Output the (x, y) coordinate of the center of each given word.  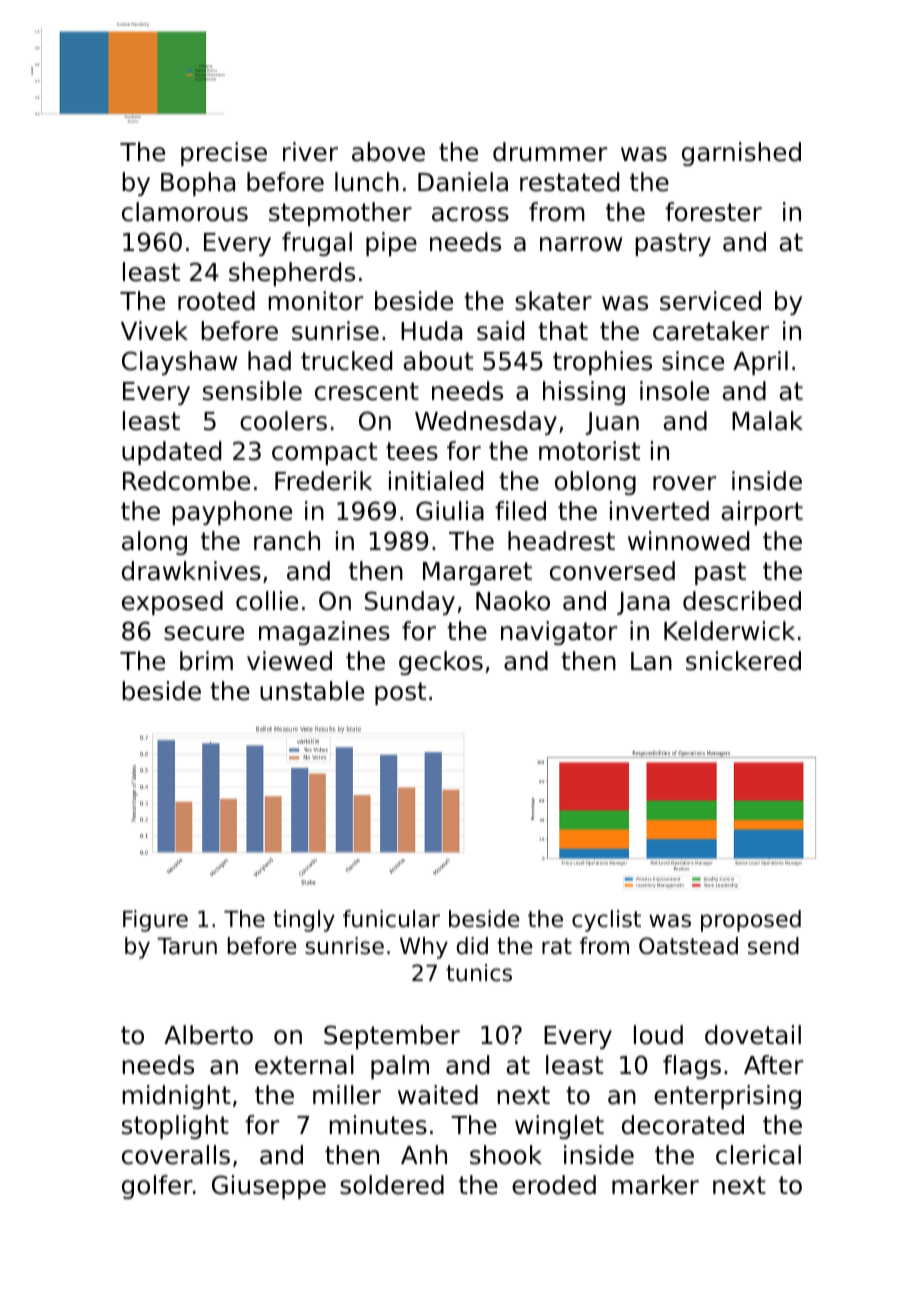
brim (206, 661)
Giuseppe (269, 1187)
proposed (751, 921)
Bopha (198, 184)
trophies (602, 363)
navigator (559, 633)
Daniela (463, 182)
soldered (392, 1185)
